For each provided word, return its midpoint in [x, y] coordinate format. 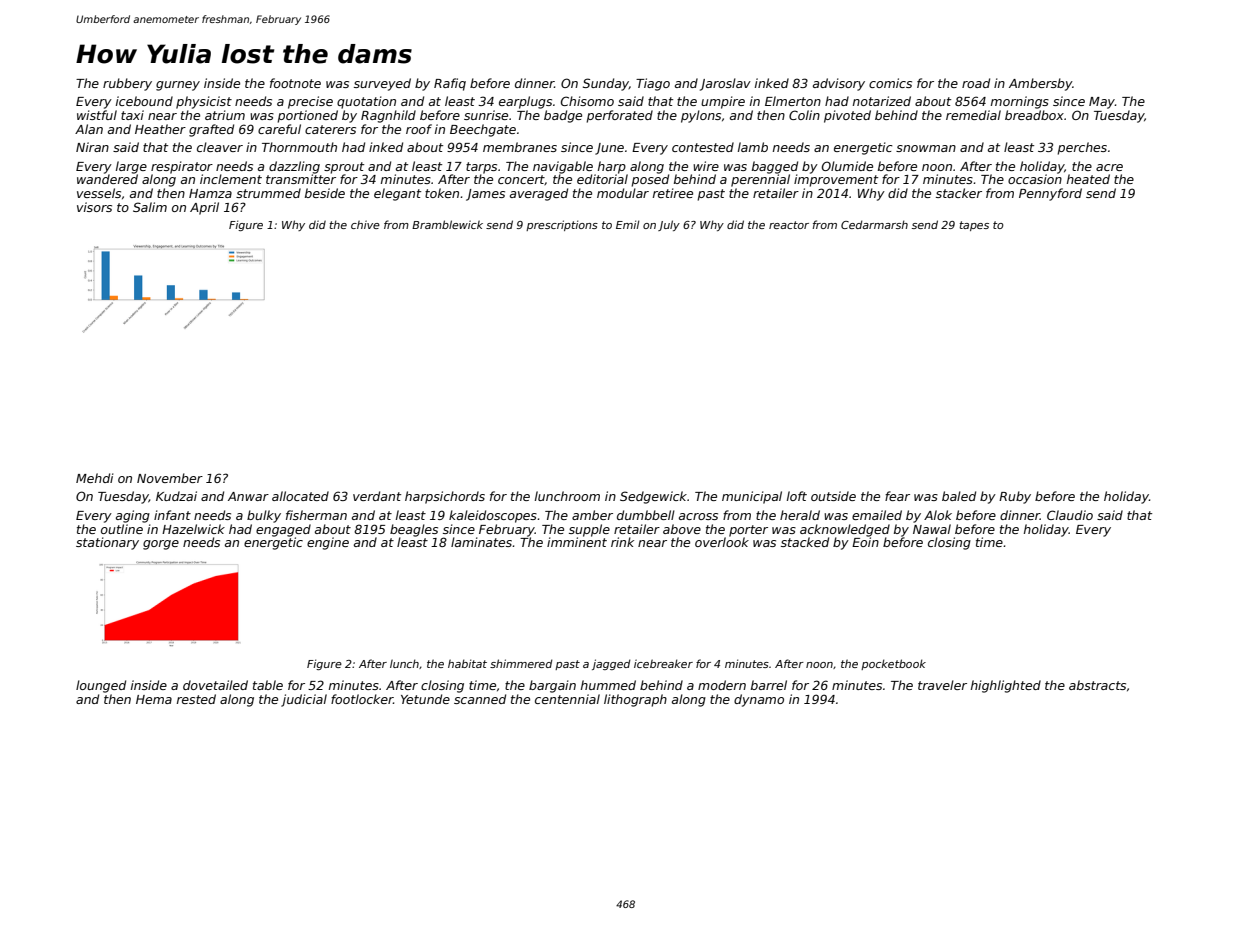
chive [365, 224]
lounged [101, 686]
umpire [723, 102]
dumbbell [646, 515]
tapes [974, 226]
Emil [627, 224]
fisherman [316, 515]
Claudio [1070, 515]
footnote [295, 83]
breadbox [1034, 115]
